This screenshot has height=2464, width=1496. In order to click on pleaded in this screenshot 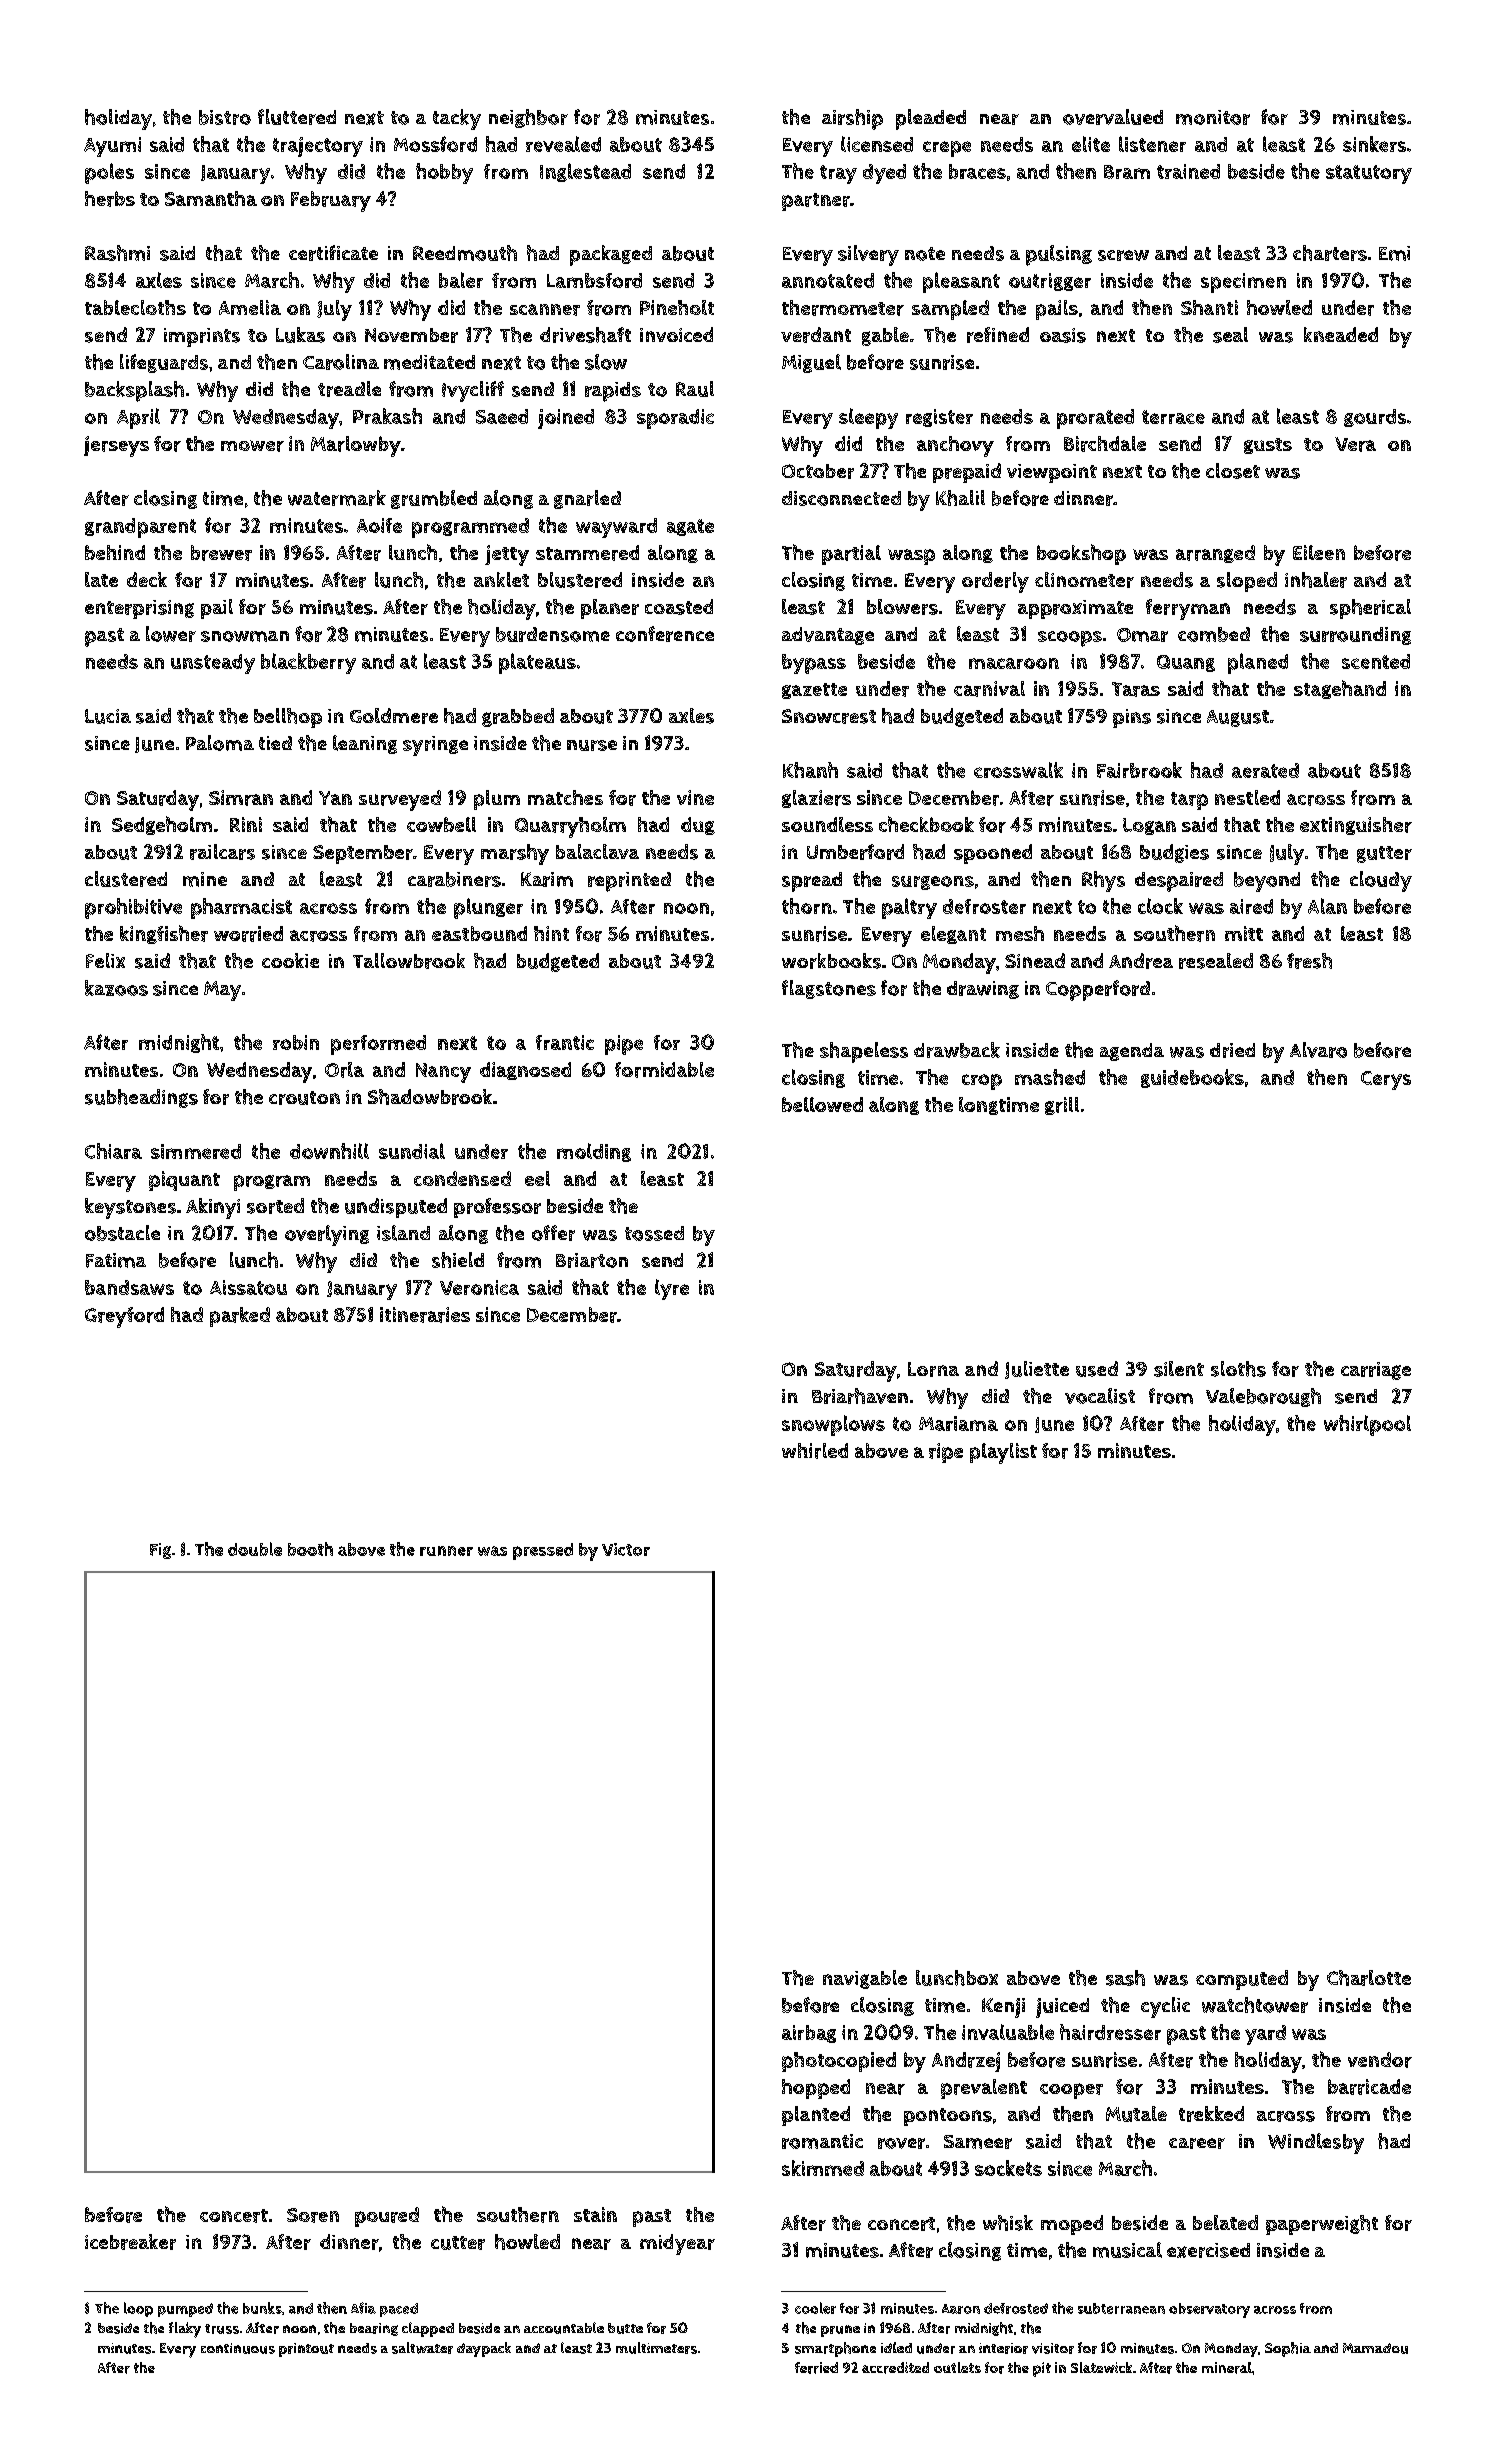, I will do `click(931, 119)`.
